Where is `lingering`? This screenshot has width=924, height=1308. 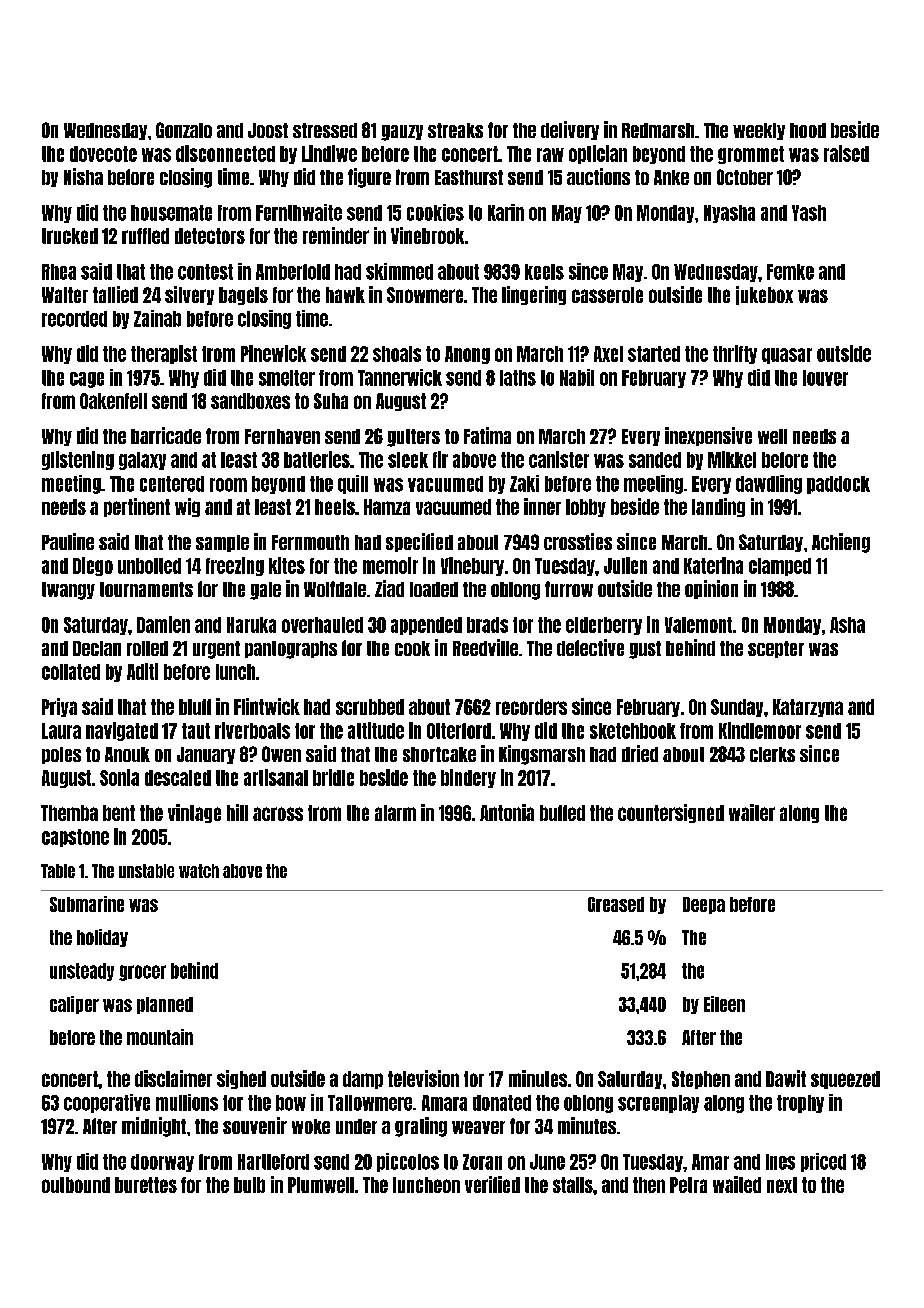 lingering is located at coordinates (534, 295).
